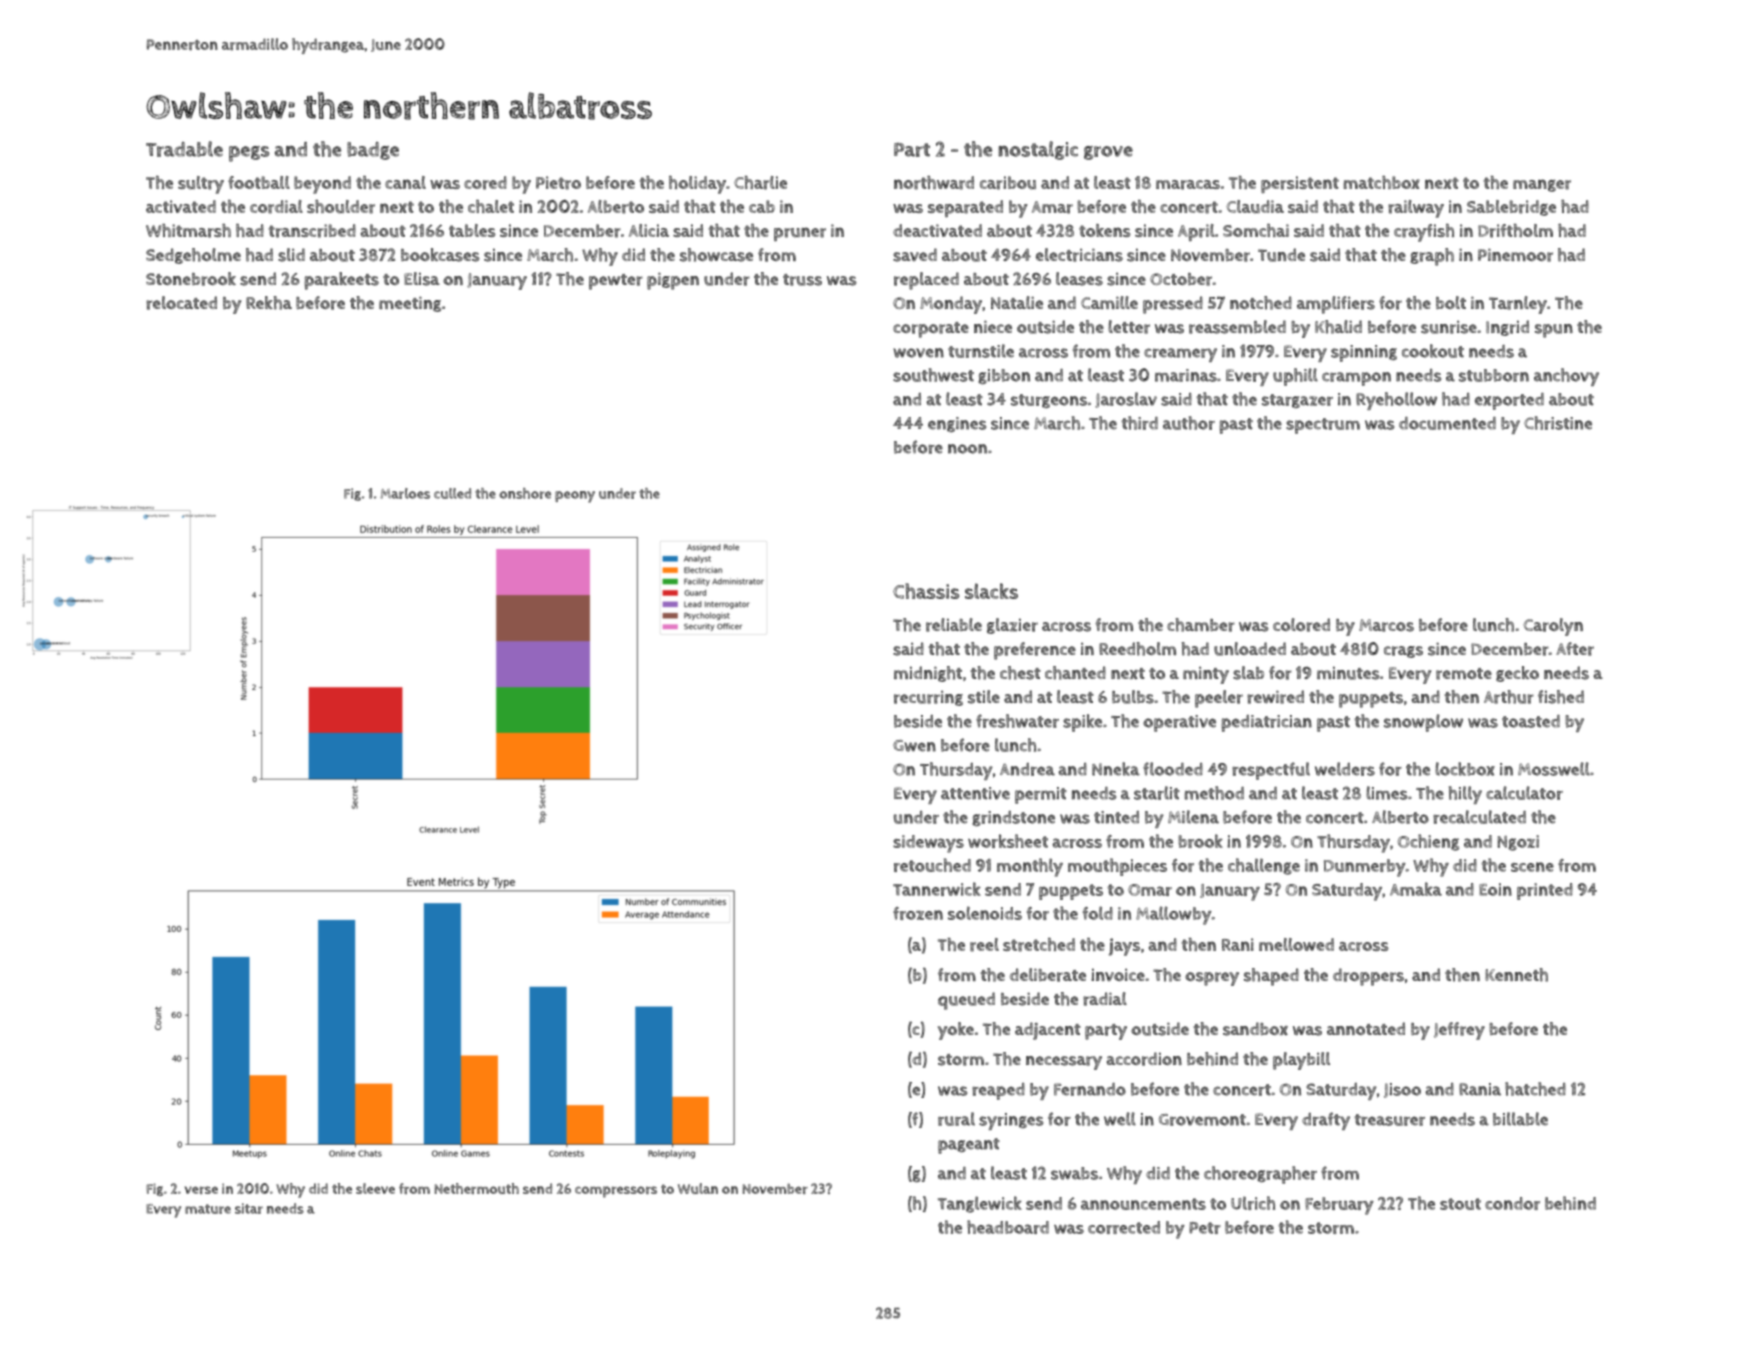 This document has width=1751, height=1353. I want to click on noon, so click(967, 449).
